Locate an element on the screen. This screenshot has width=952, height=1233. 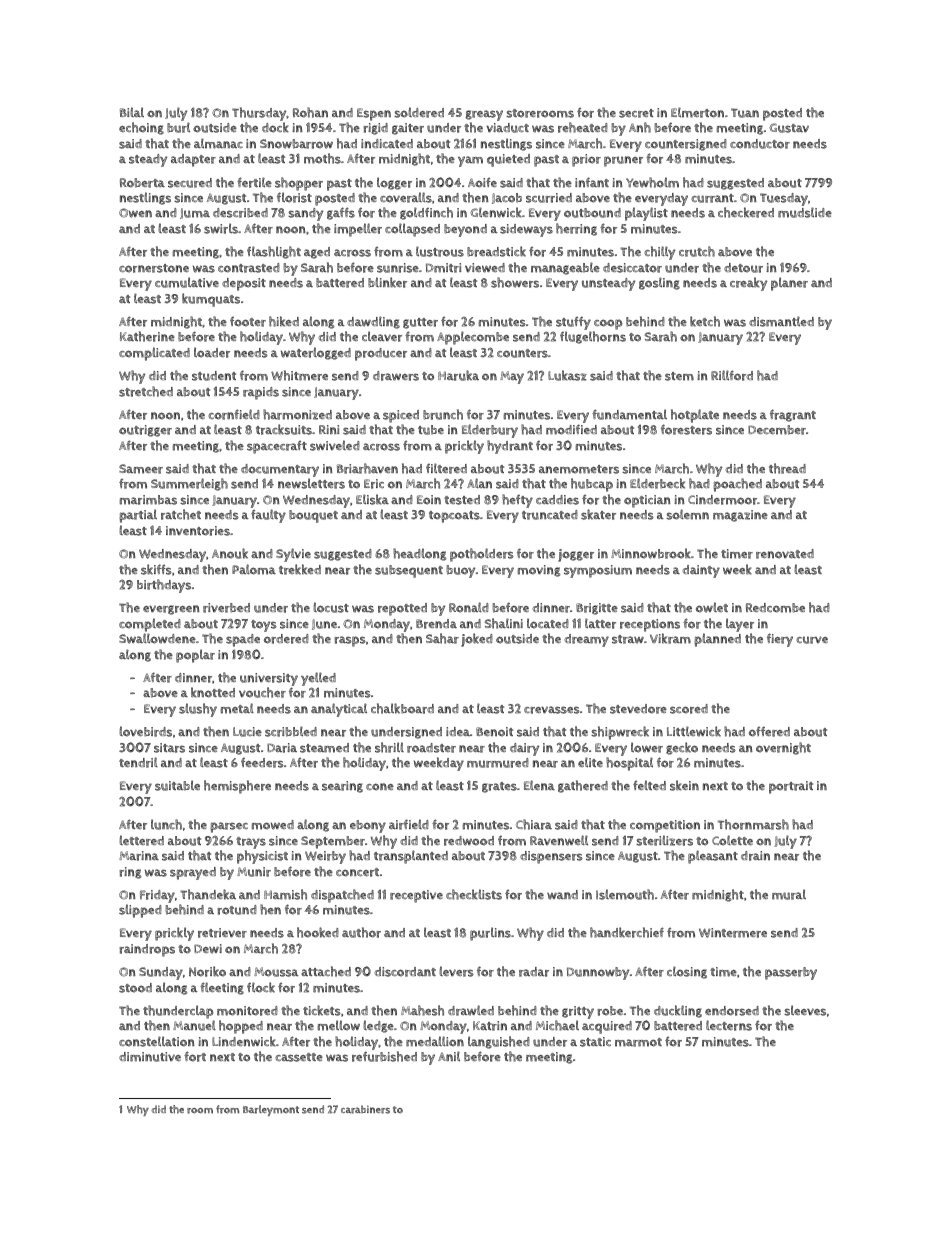
hemisphere is located at coordinates (237, 787).
